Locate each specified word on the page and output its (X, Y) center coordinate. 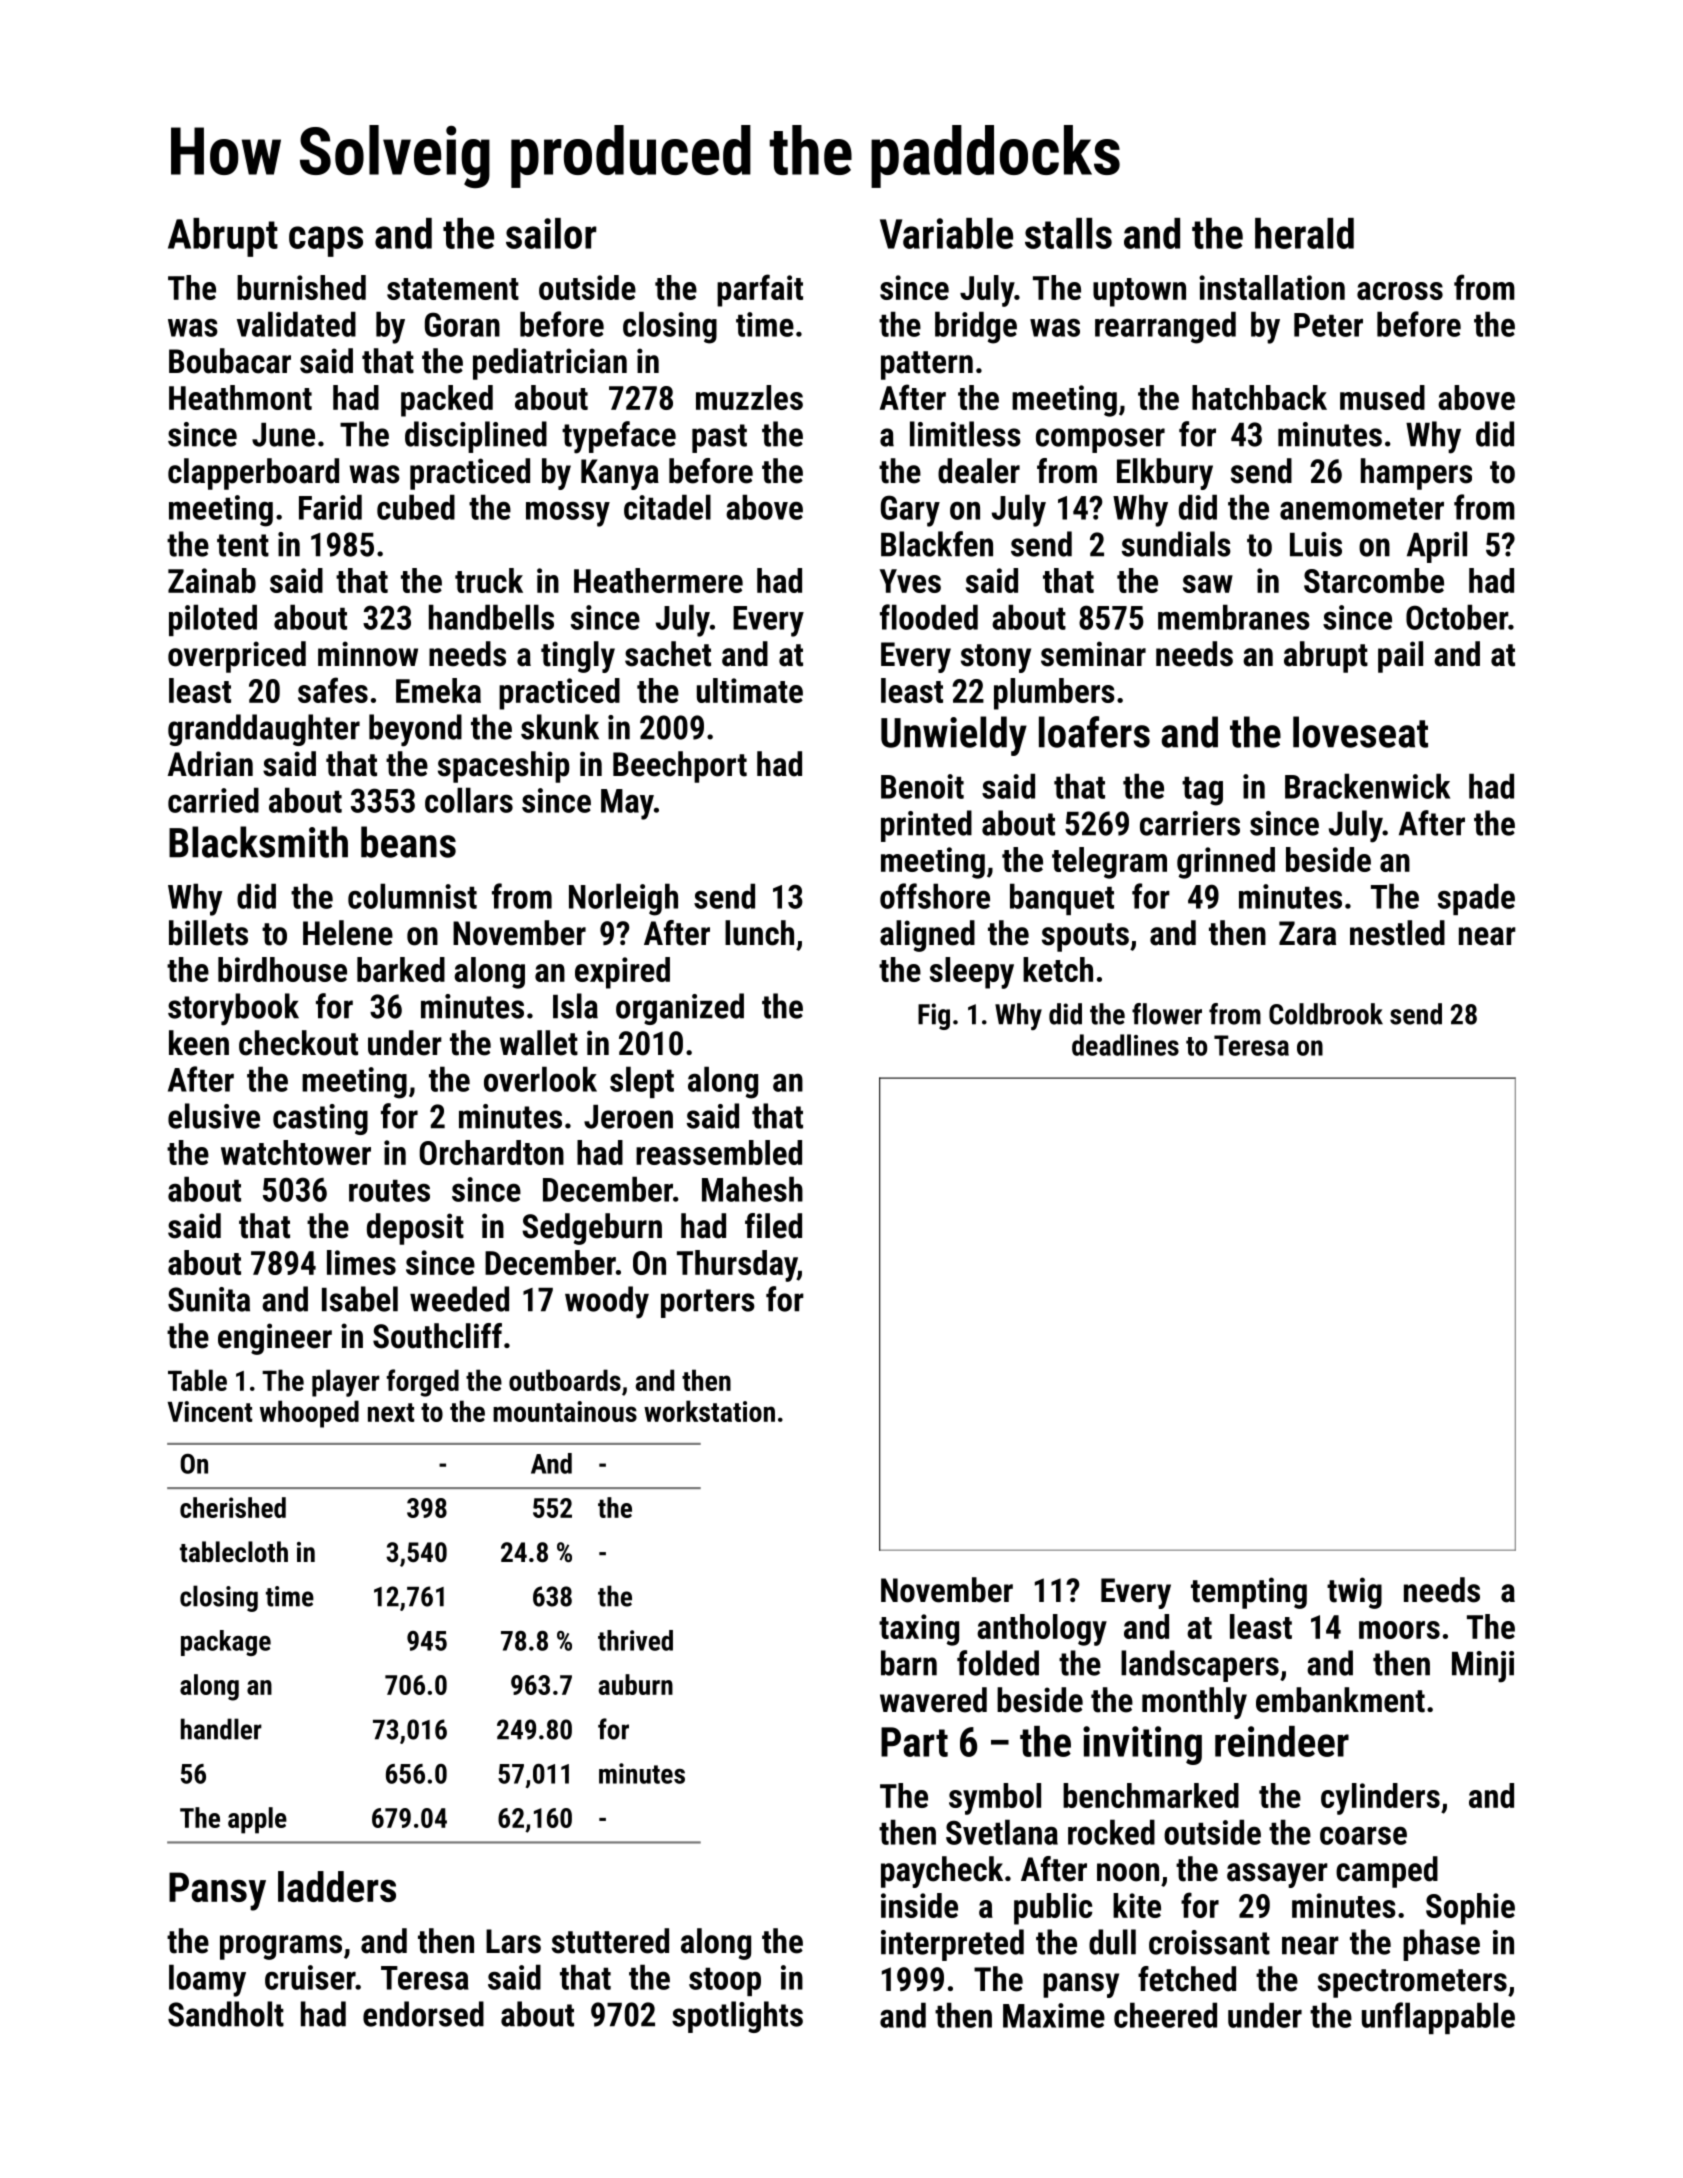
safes (333, 690)
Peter (1328, 325)
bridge (976, 327)
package (226, 1643)
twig (1354, 1593)
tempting (1249, 1593)
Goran (462, 324)
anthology (1042, 1630)
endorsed (423, 2014)
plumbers (1054, 694)
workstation (709, 1411)
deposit (415, 1229)
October (1457, 617)
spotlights (737, 2017)
